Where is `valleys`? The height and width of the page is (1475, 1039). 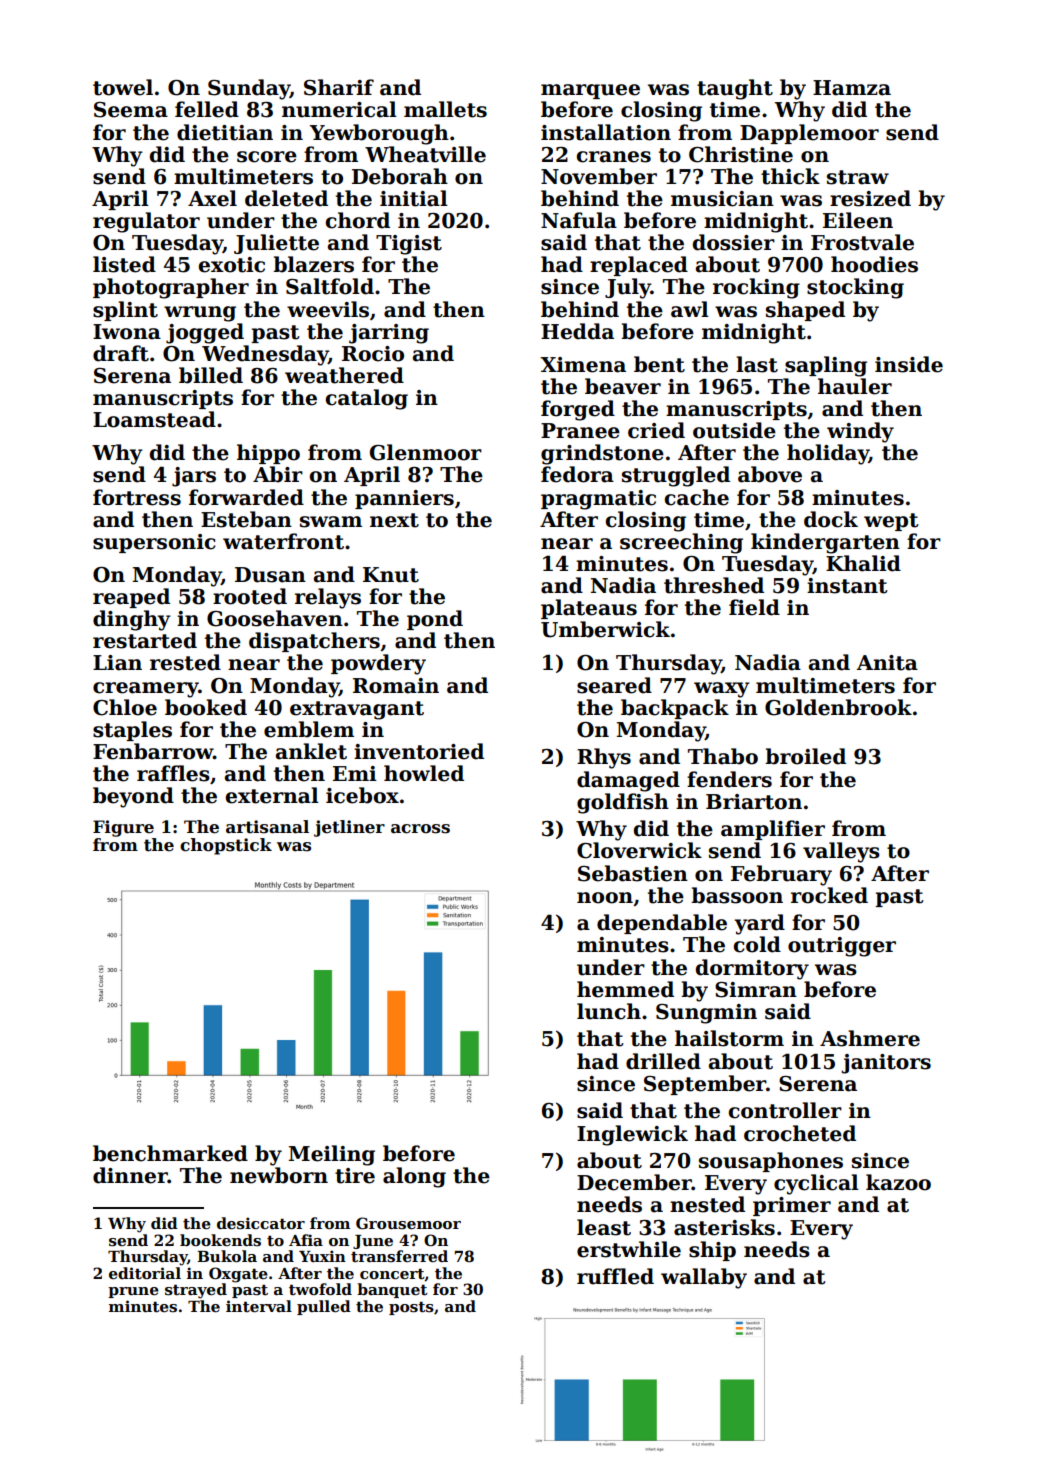
valleys is located at coordinates (841, 852).
